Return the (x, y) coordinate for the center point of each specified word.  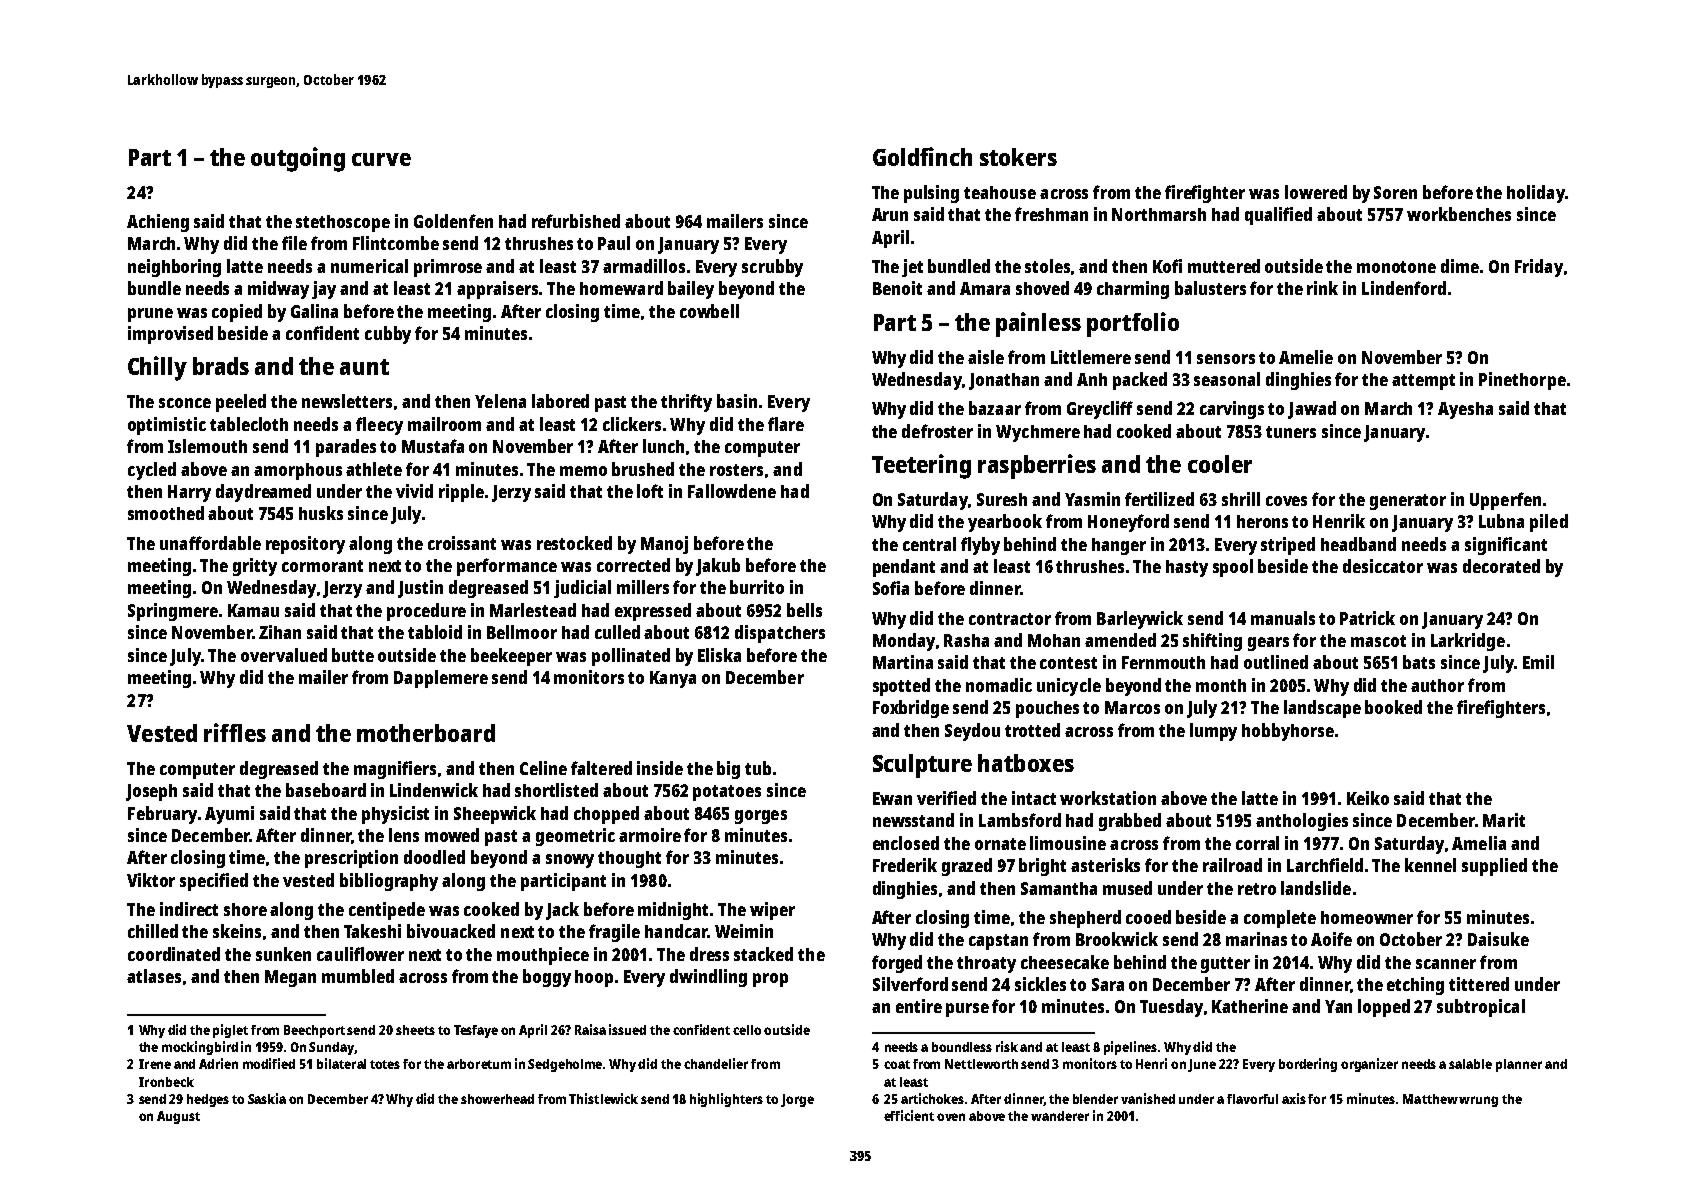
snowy (570, 861)
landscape (1322, 709)
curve (381, 159)
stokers (1018, 157)
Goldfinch (922, 156)
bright (1042, 867)
